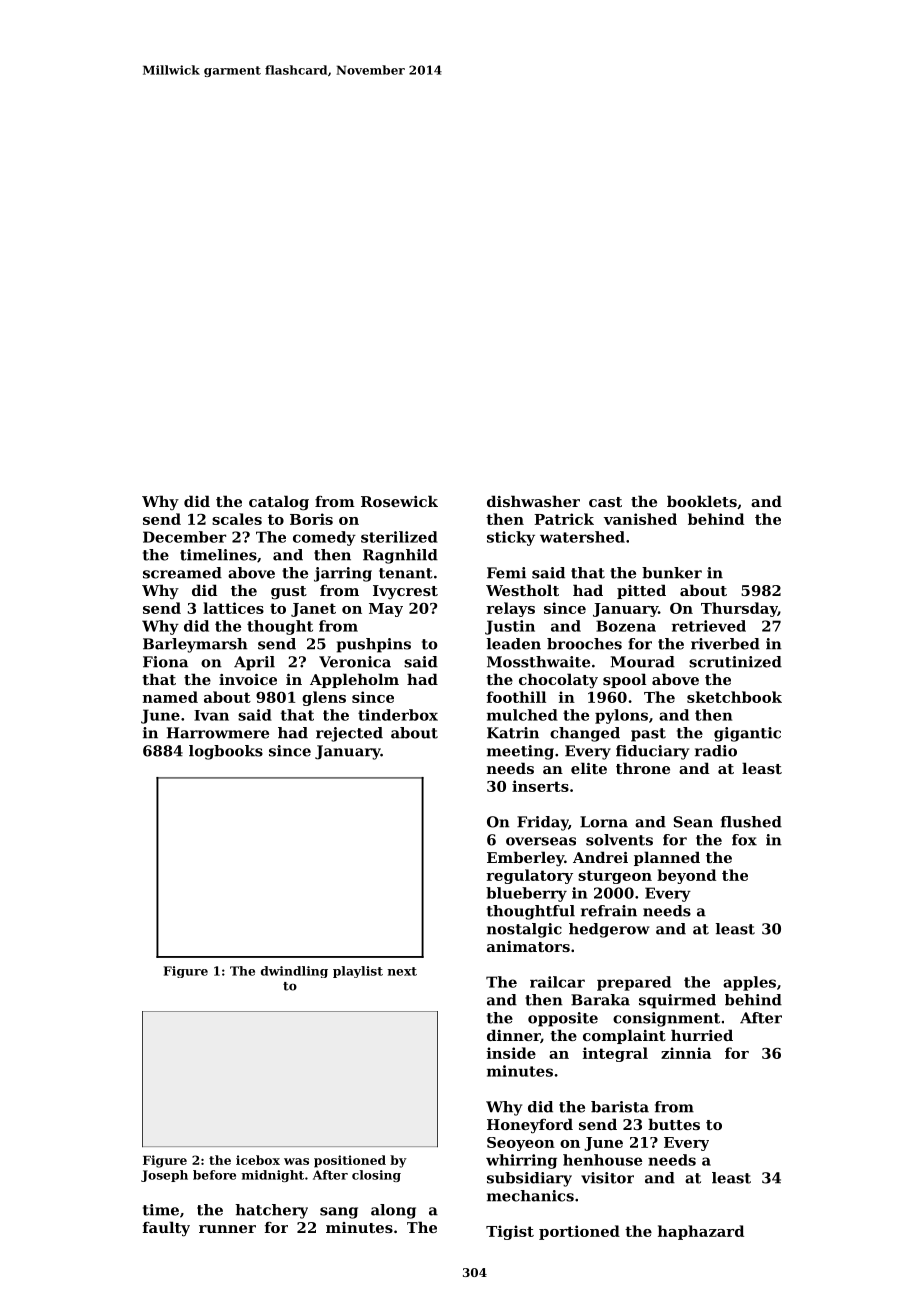 The width and height of the screenshot is (924, 1314). What do you see at coordinates (751, 822) in the screenshot?
I see `flushed` at bounding box center [751, 822].
